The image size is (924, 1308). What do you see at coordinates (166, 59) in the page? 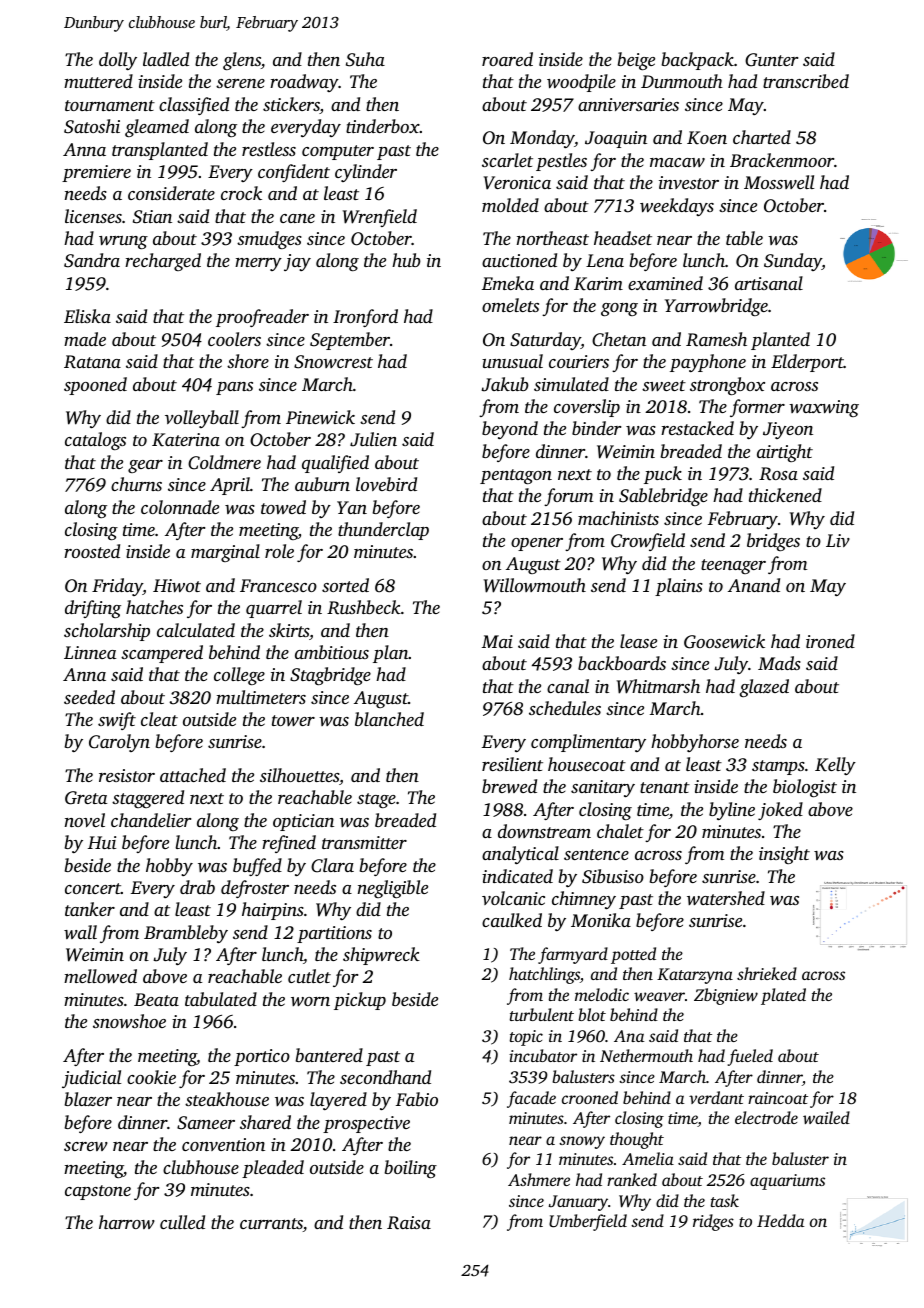
I see `ladled` at bounding box center [166, 59].
